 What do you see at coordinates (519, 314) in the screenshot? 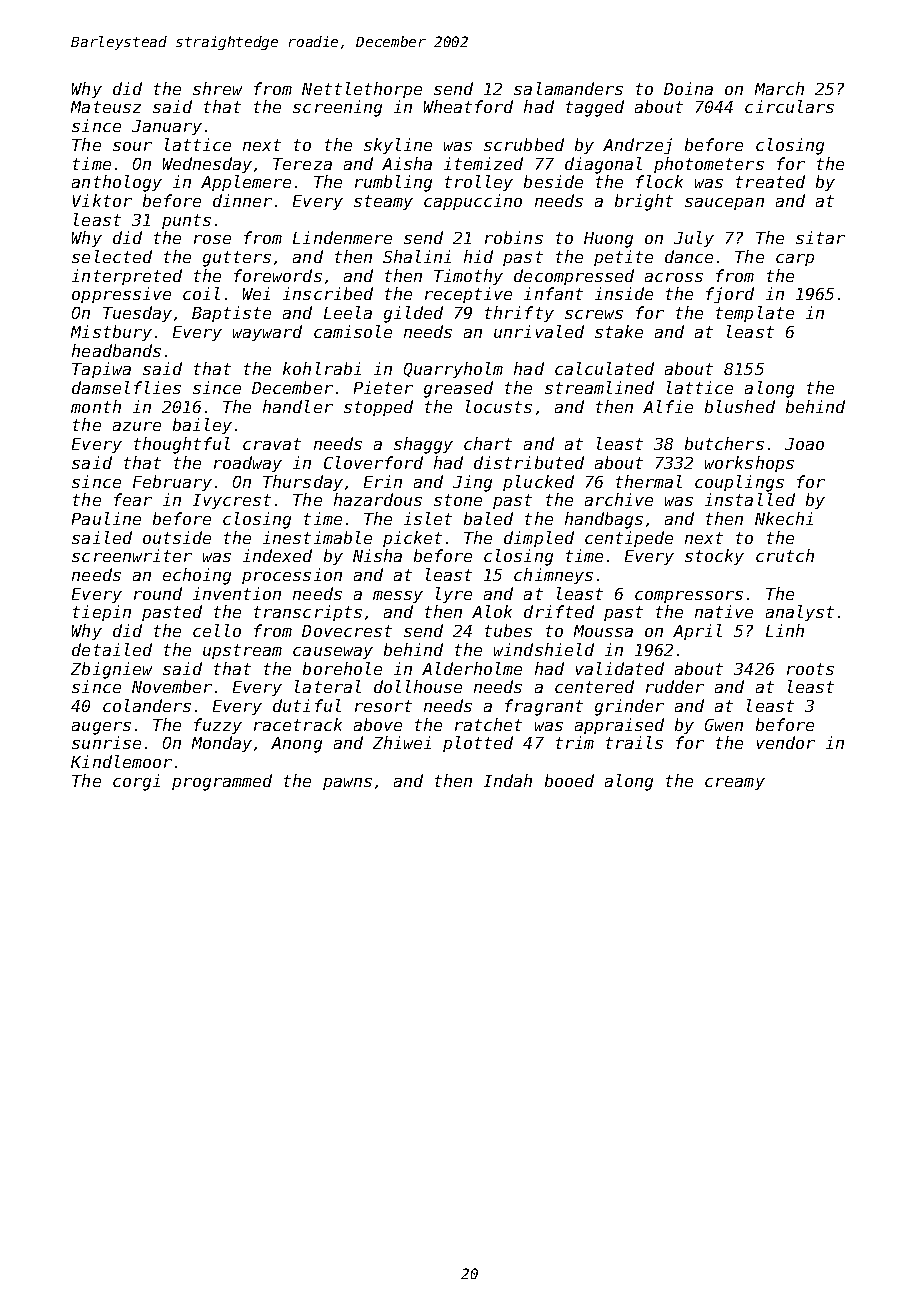
I see `thrifty` at bounding box center [519, 314].
